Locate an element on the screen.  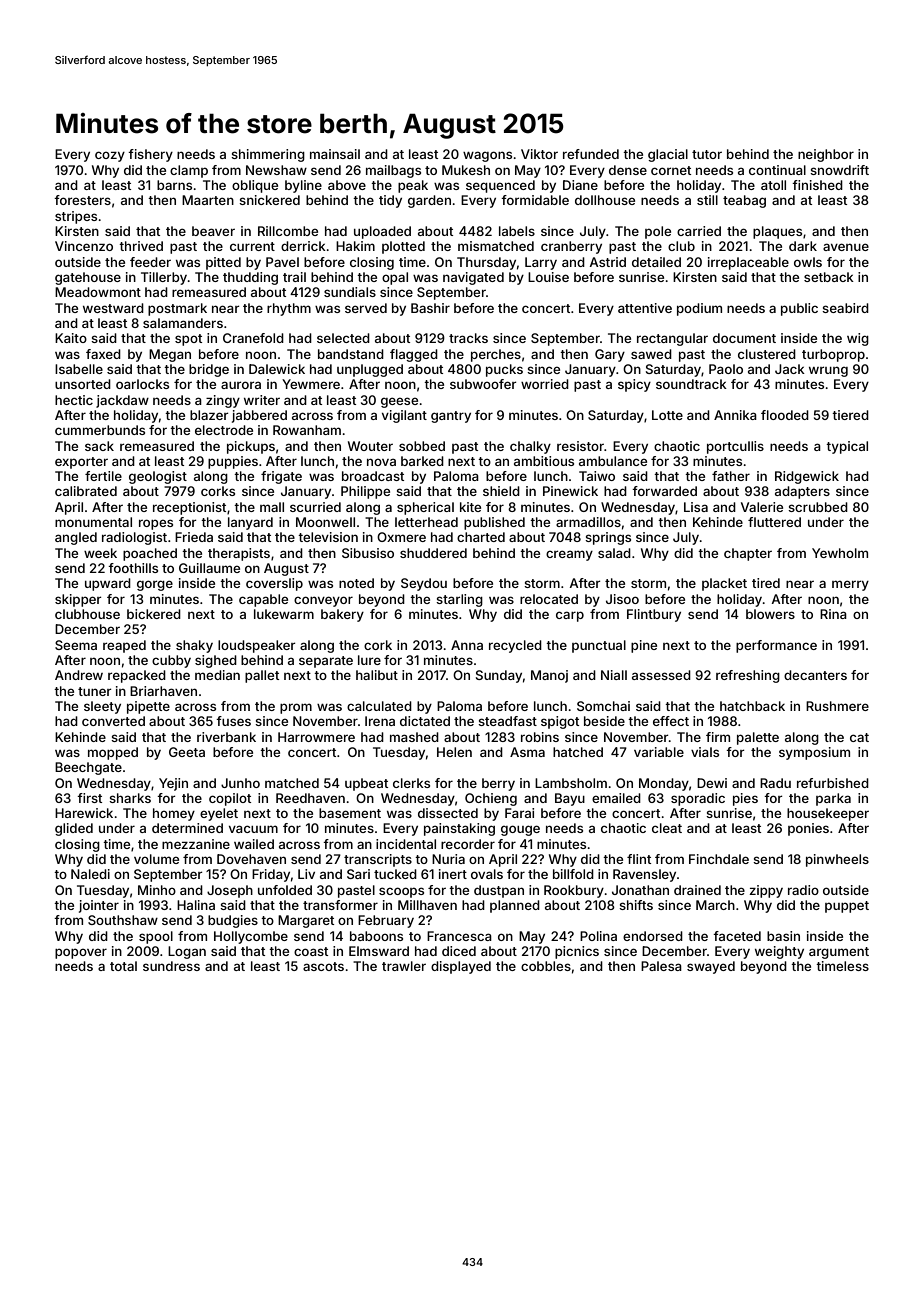
typical is located at coordinates (847, 447).
